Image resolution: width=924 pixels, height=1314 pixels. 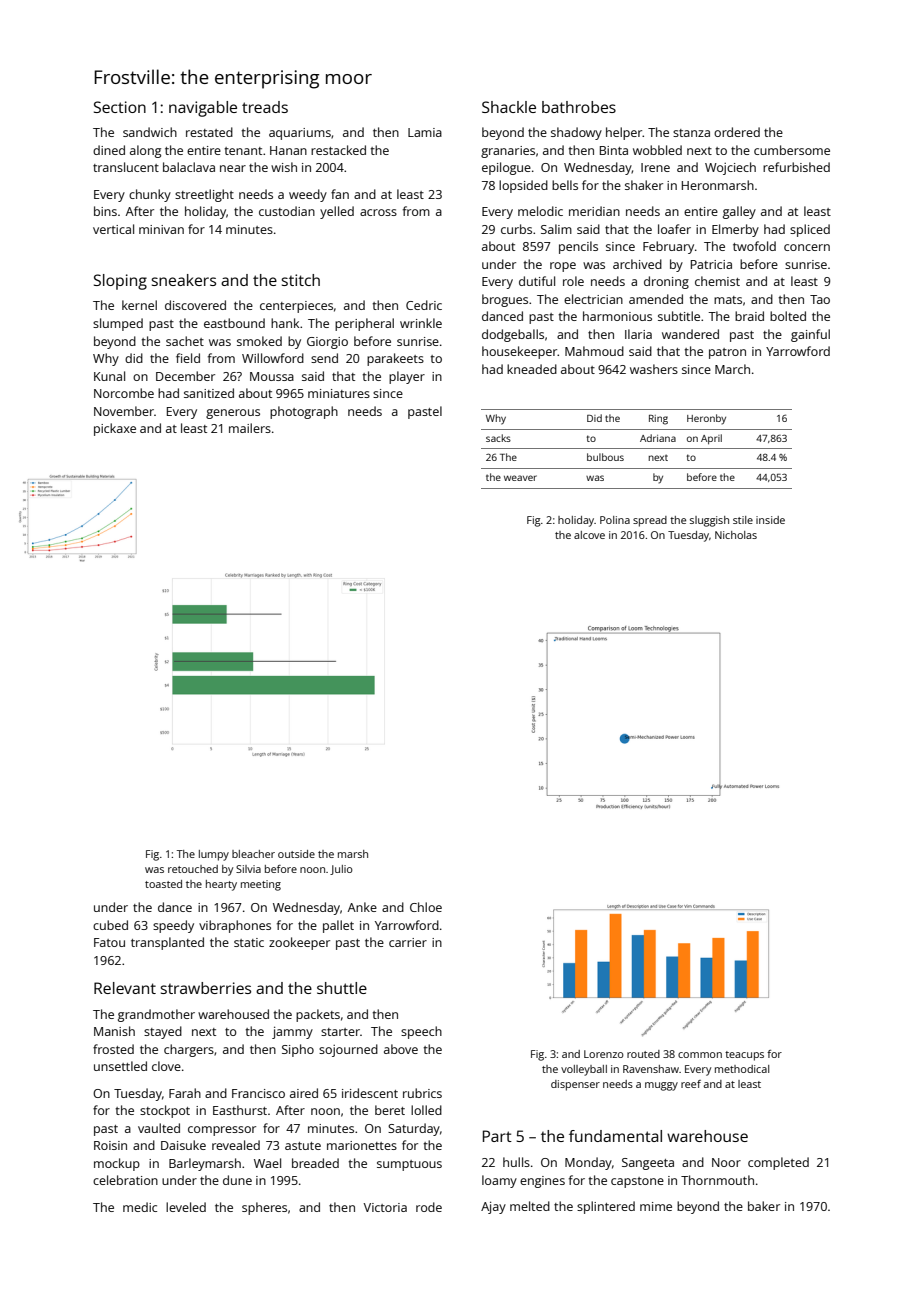 What do you see at coordinates (341, 870) in the screenshot?
I see `Julio` at bounding box center [341, 870].
